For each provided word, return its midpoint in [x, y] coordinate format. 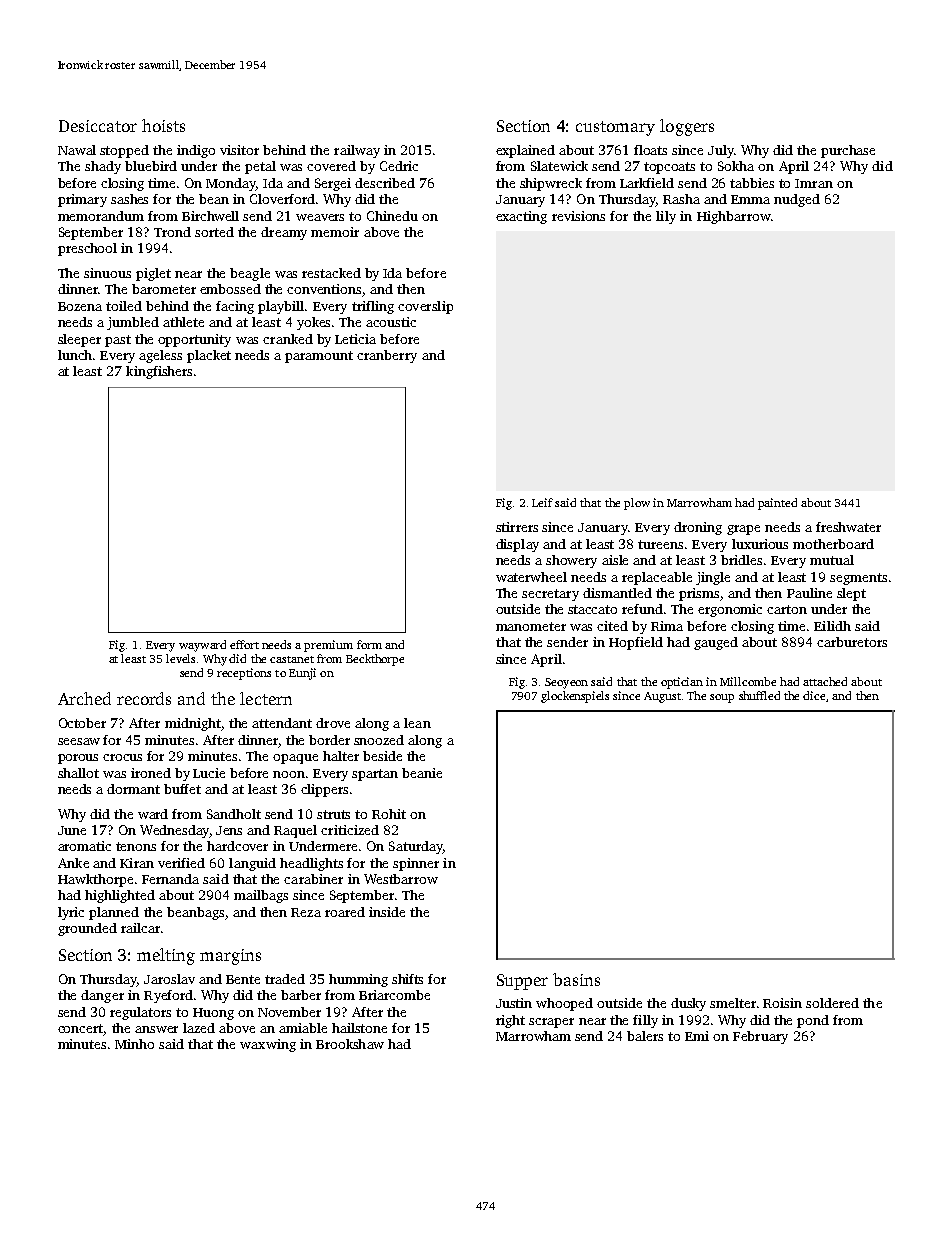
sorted [214, 232]
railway [357, 151]
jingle [713, 578]
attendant [282, 723]
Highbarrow [734, 217]
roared [345, 912]
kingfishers [159, 372]
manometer [531, 626]
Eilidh [832, 626]
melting [166, 956]
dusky [688, 1004]
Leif [542, 502]
